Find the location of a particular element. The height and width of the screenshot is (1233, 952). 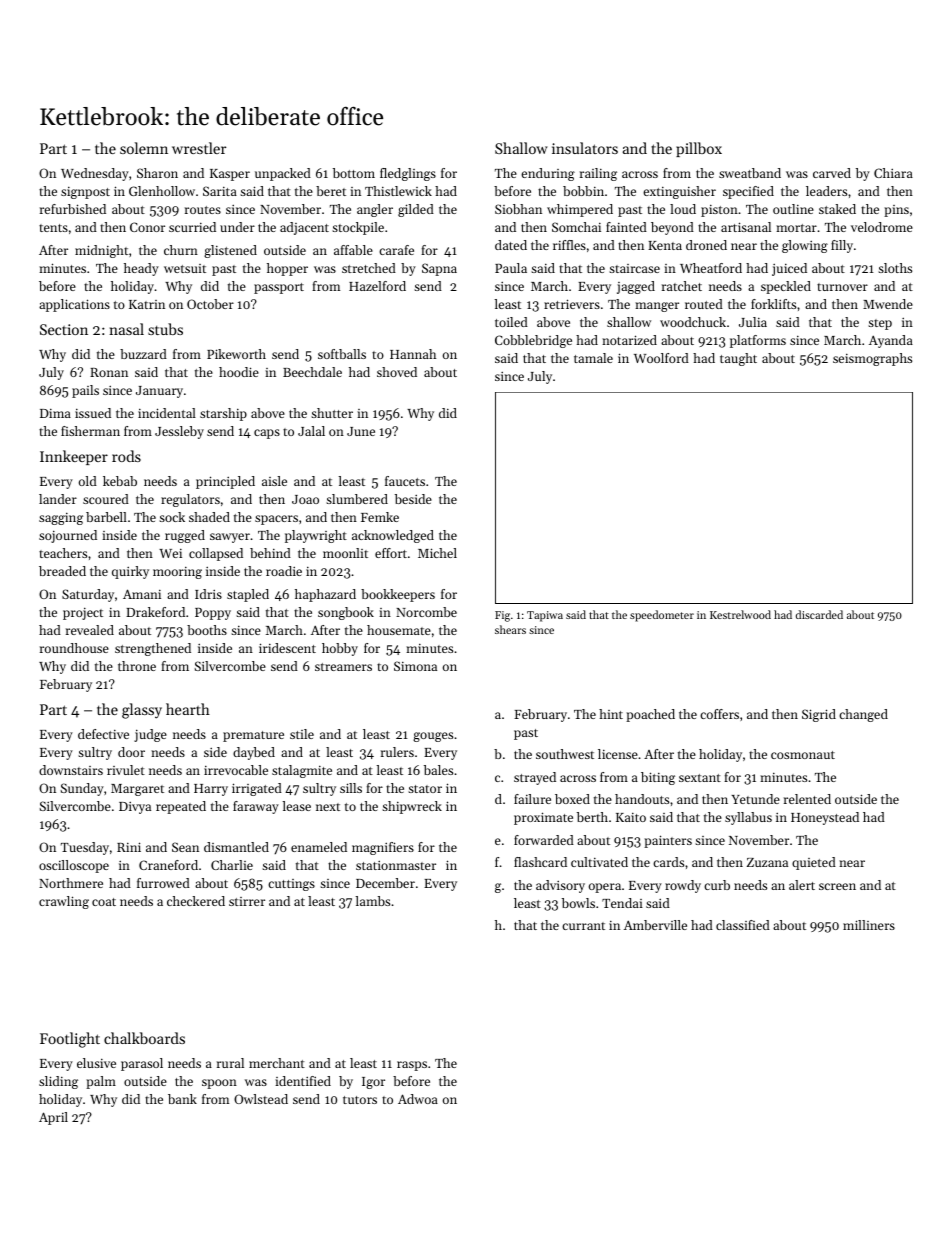

midnight is located at coordinates (101, 251).
